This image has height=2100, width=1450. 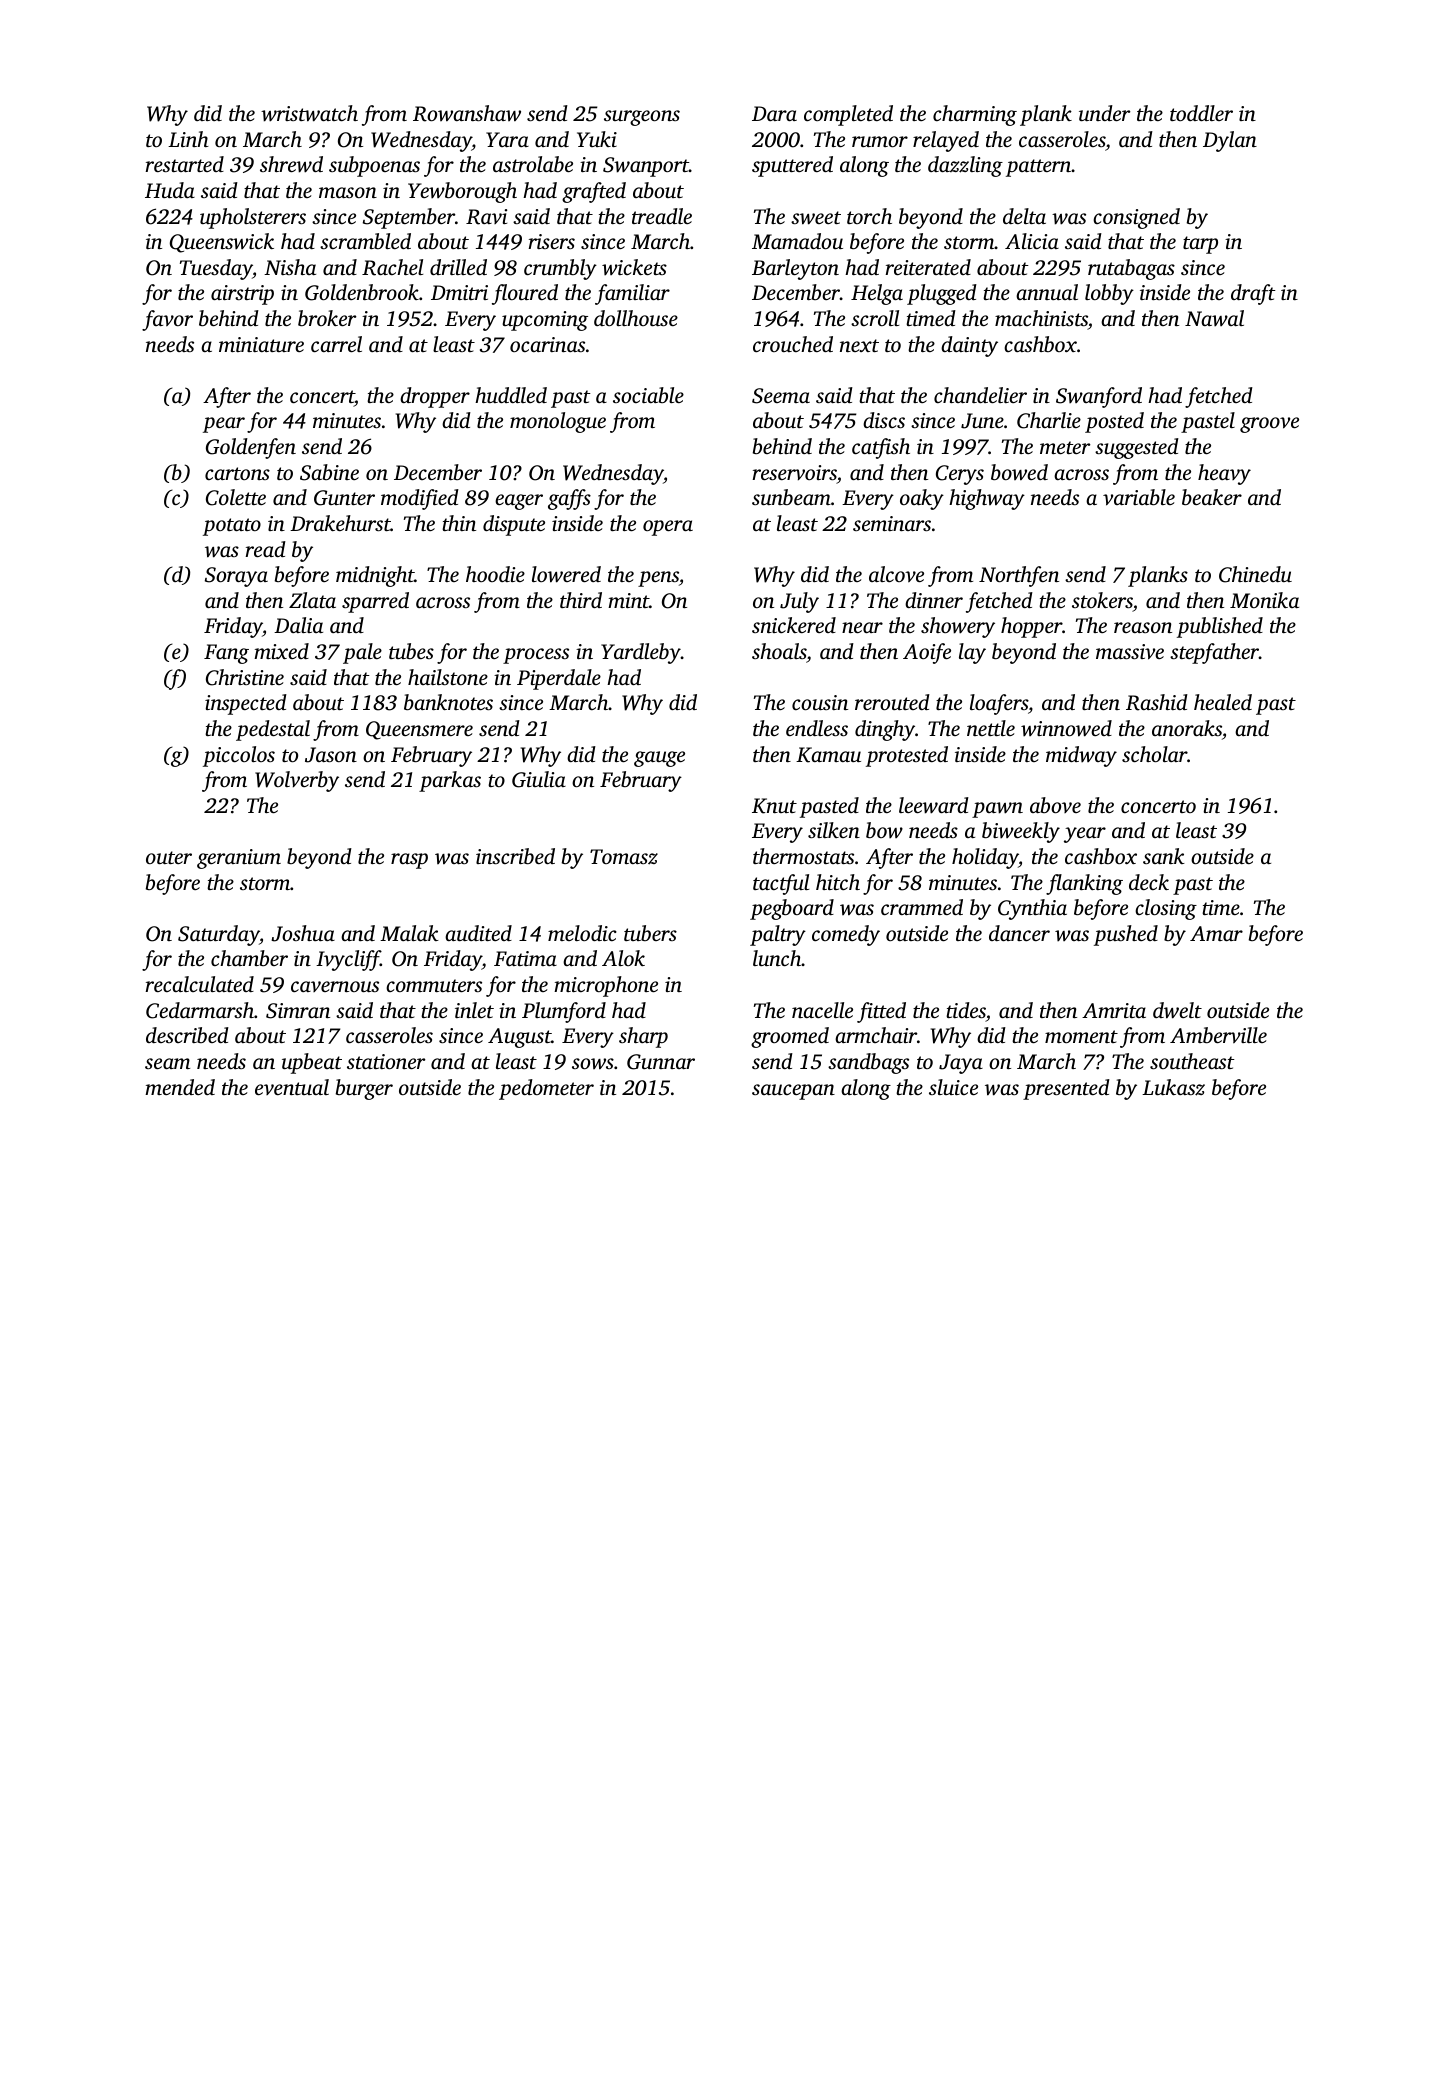 What do you see at coordinates (1223, 702) in the image?
I see `healed` at bounding box center [1223, 702].
